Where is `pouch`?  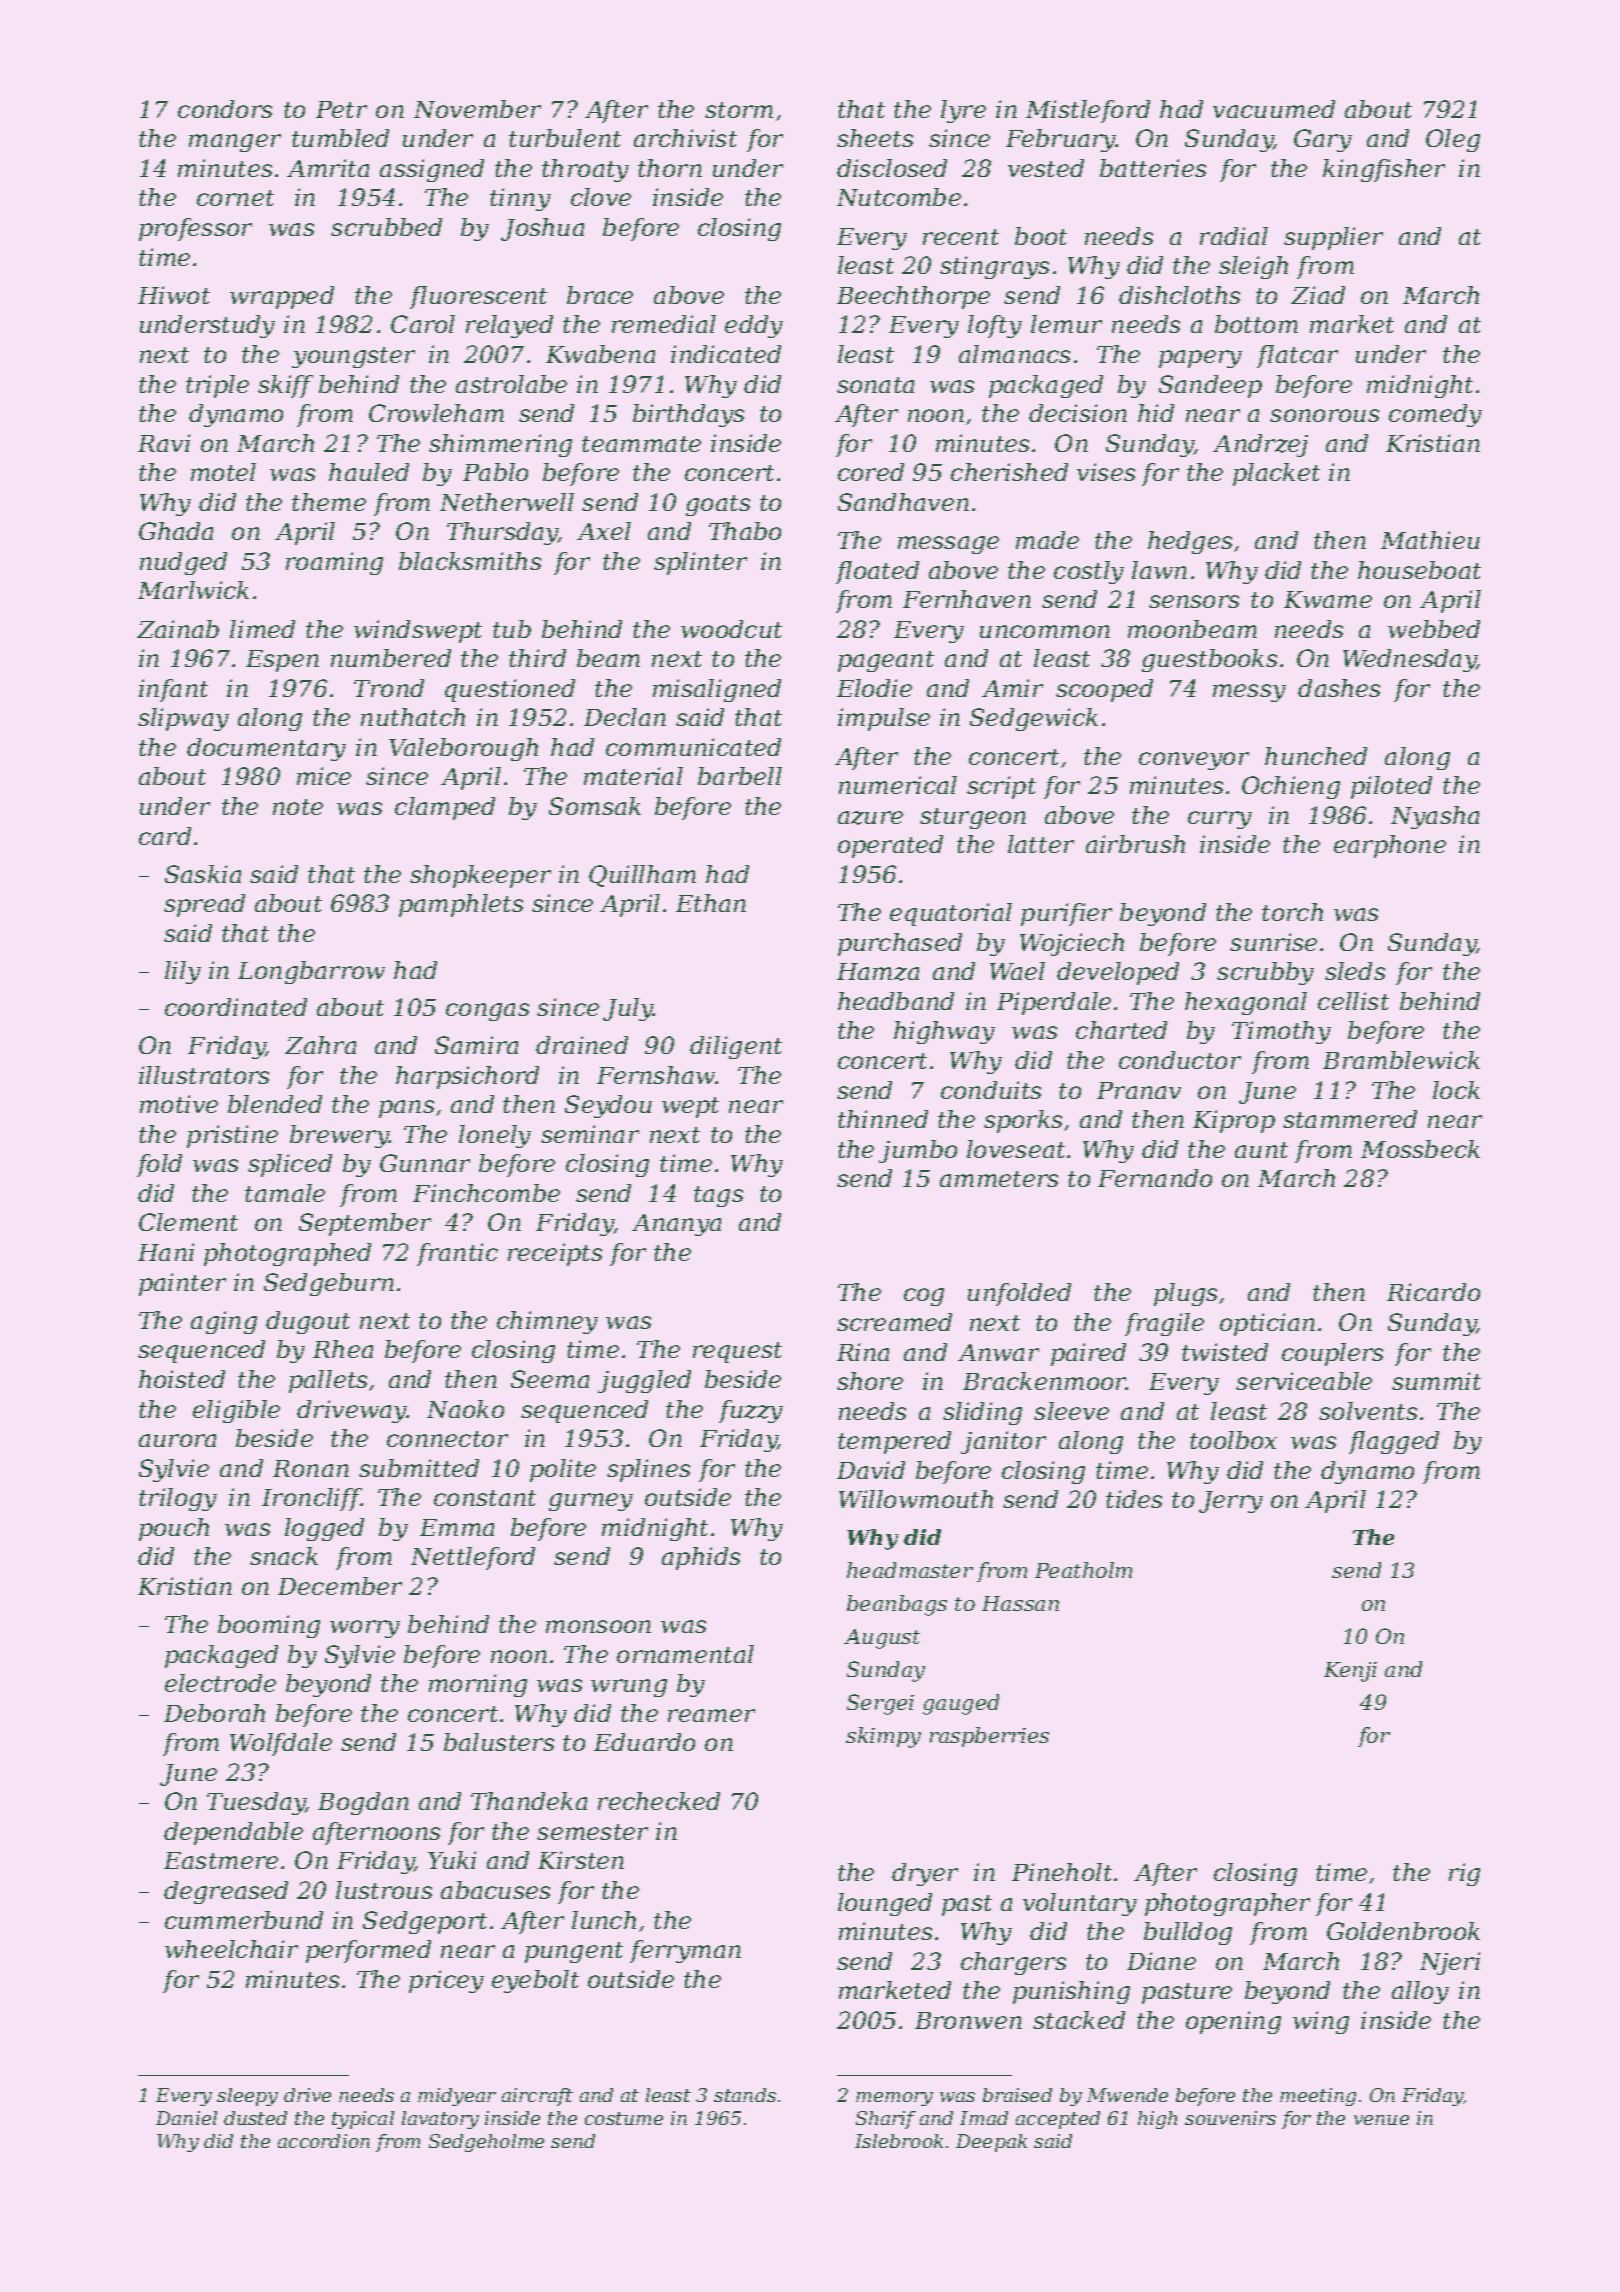 pouch is located at coordinates (174, 1529).
